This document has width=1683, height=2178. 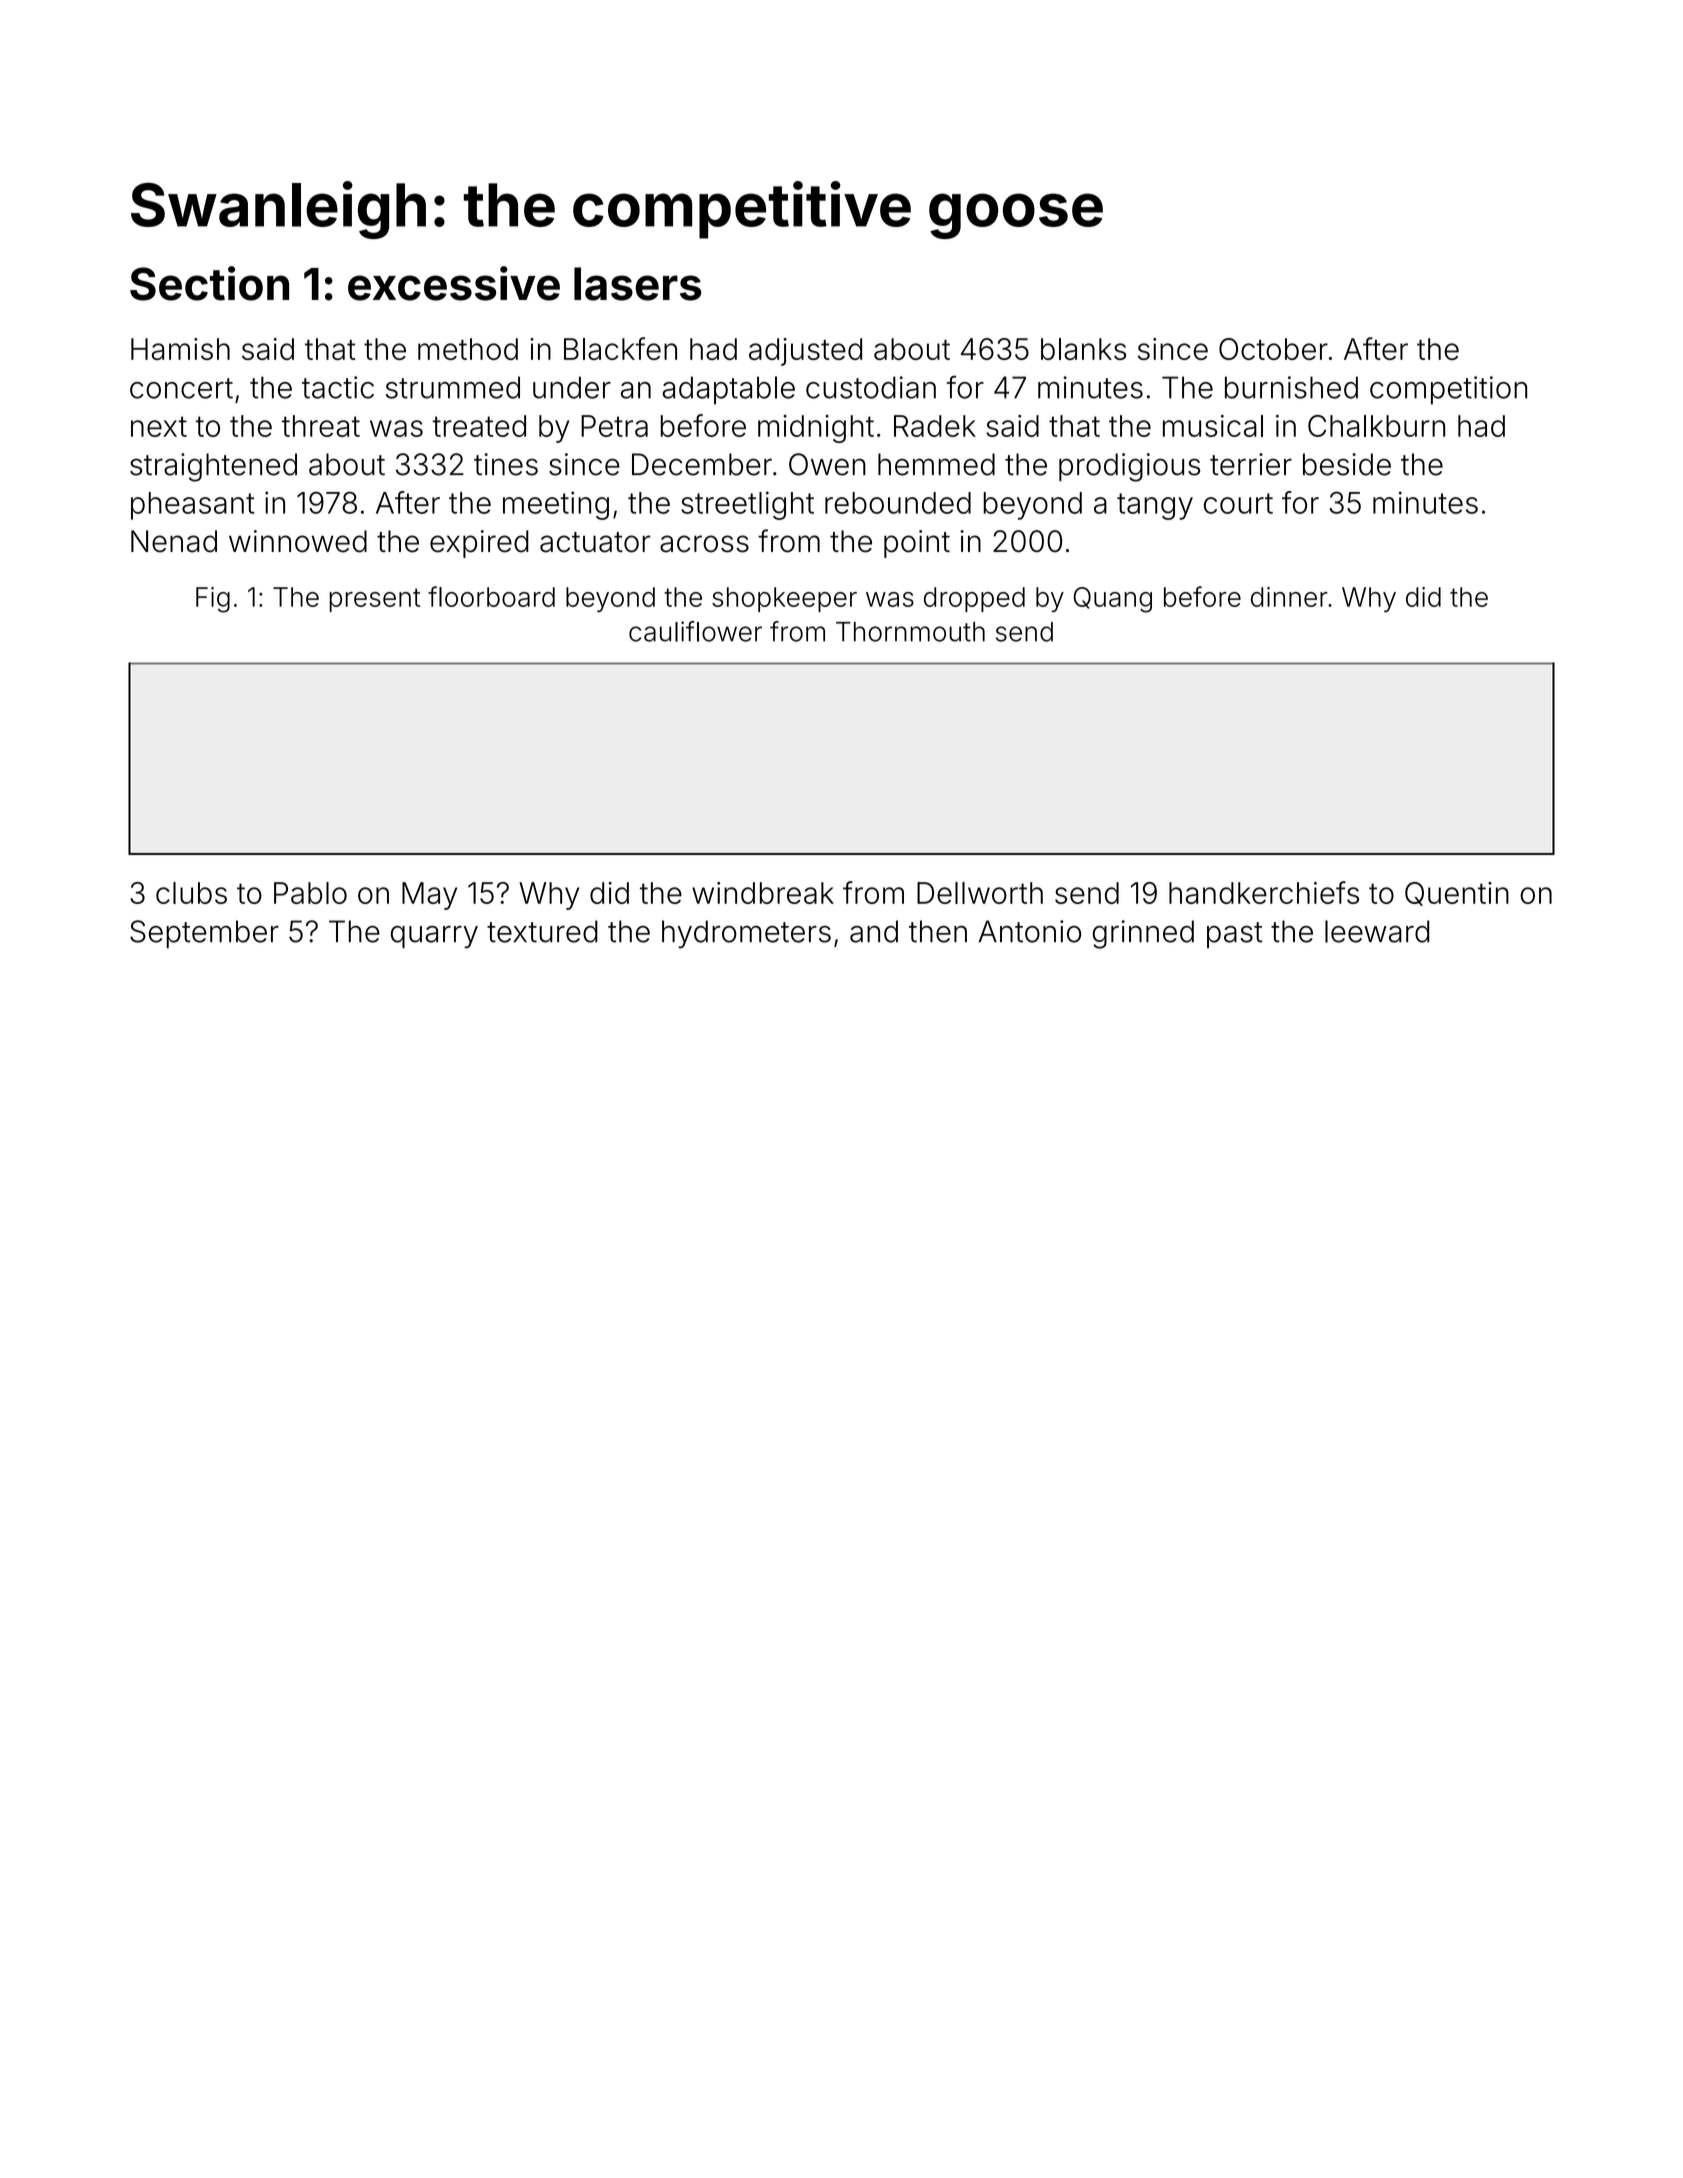 What do you see at coordinates (1273, 349) in the document?
I see `October` at bounding box center [1273, 349].
